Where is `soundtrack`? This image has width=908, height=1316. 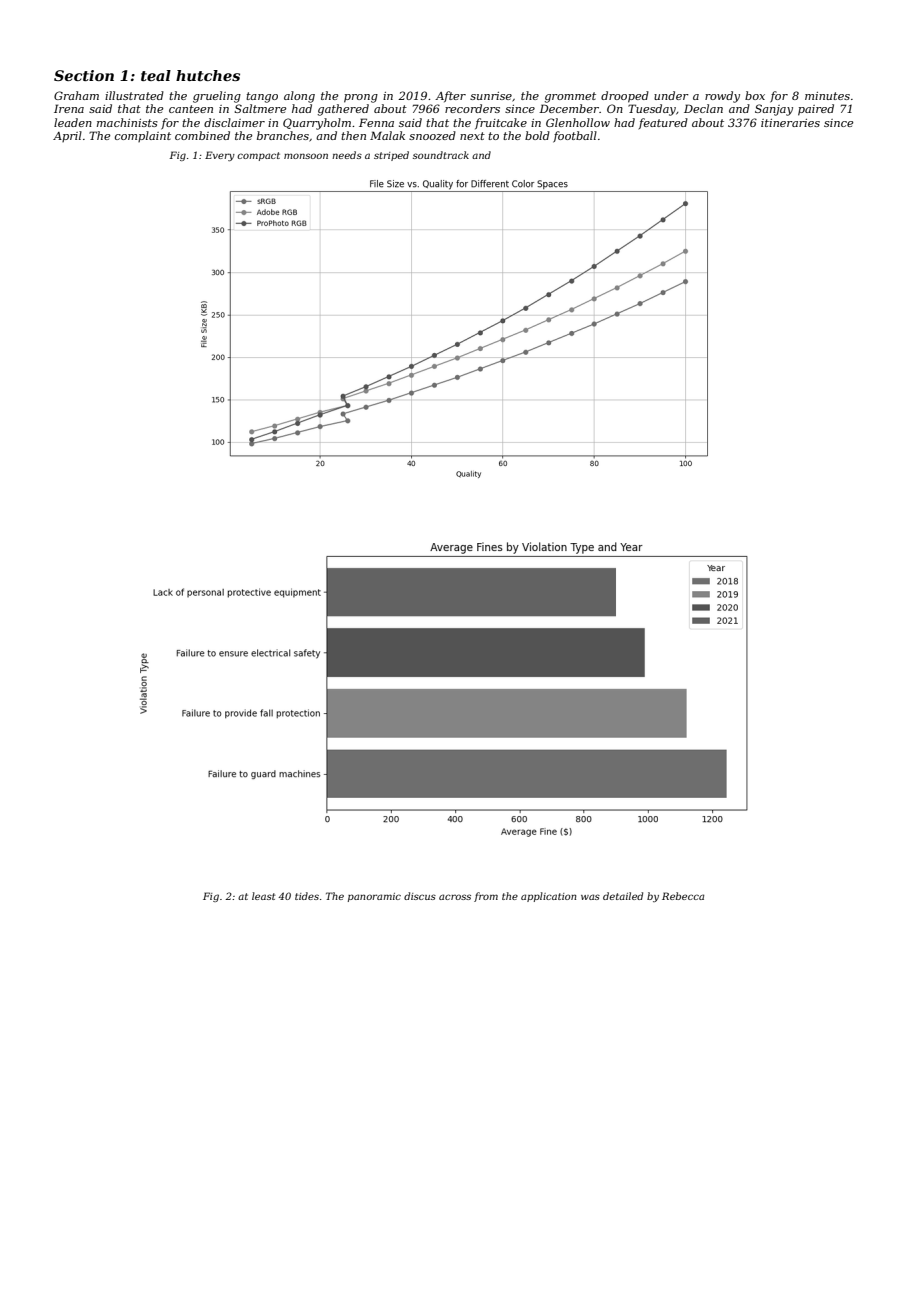
soundtrack is located at coordinates (441, 155).
